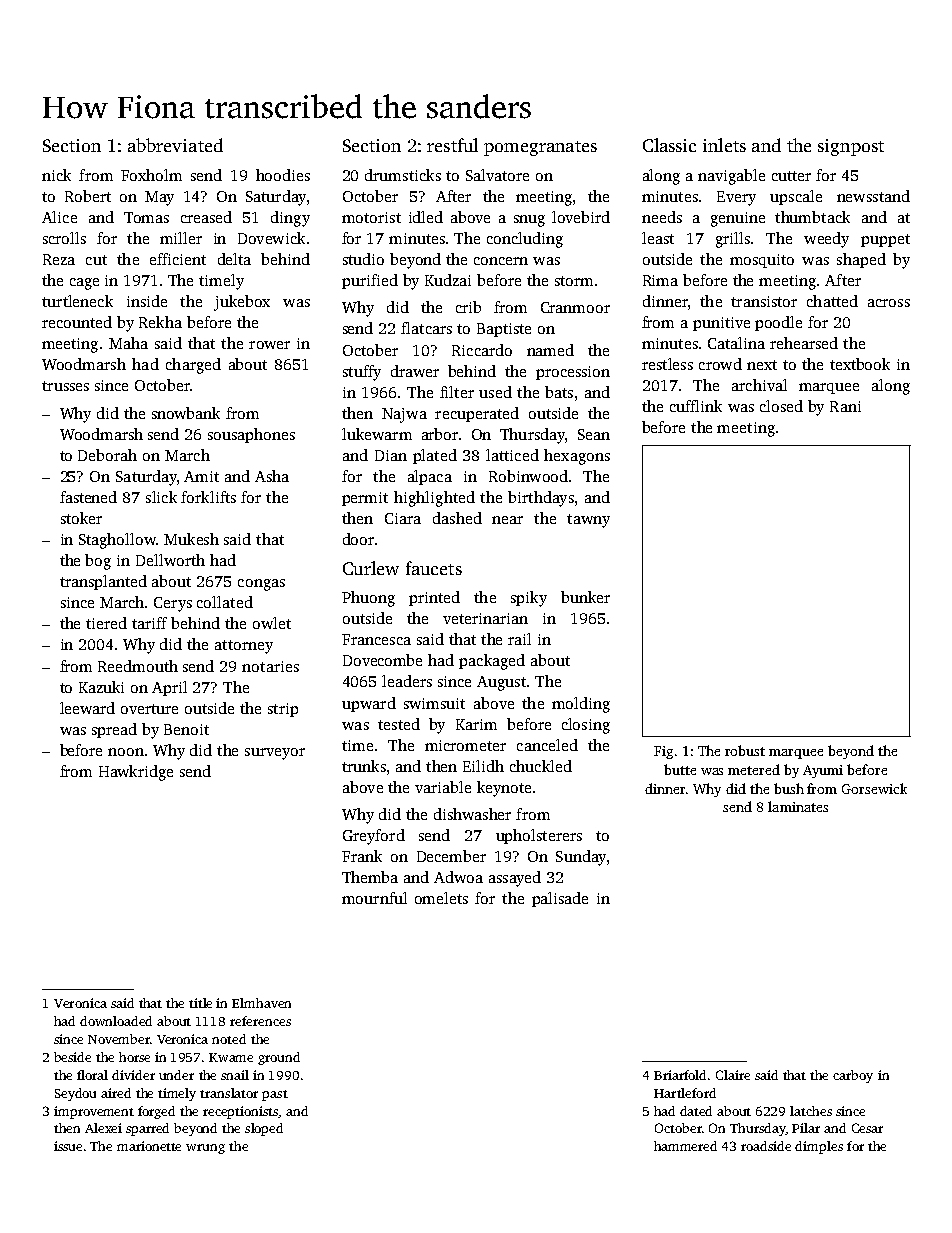  Describe the element at coordinates (415, 371) in the image. I see `drawer` at that location.
